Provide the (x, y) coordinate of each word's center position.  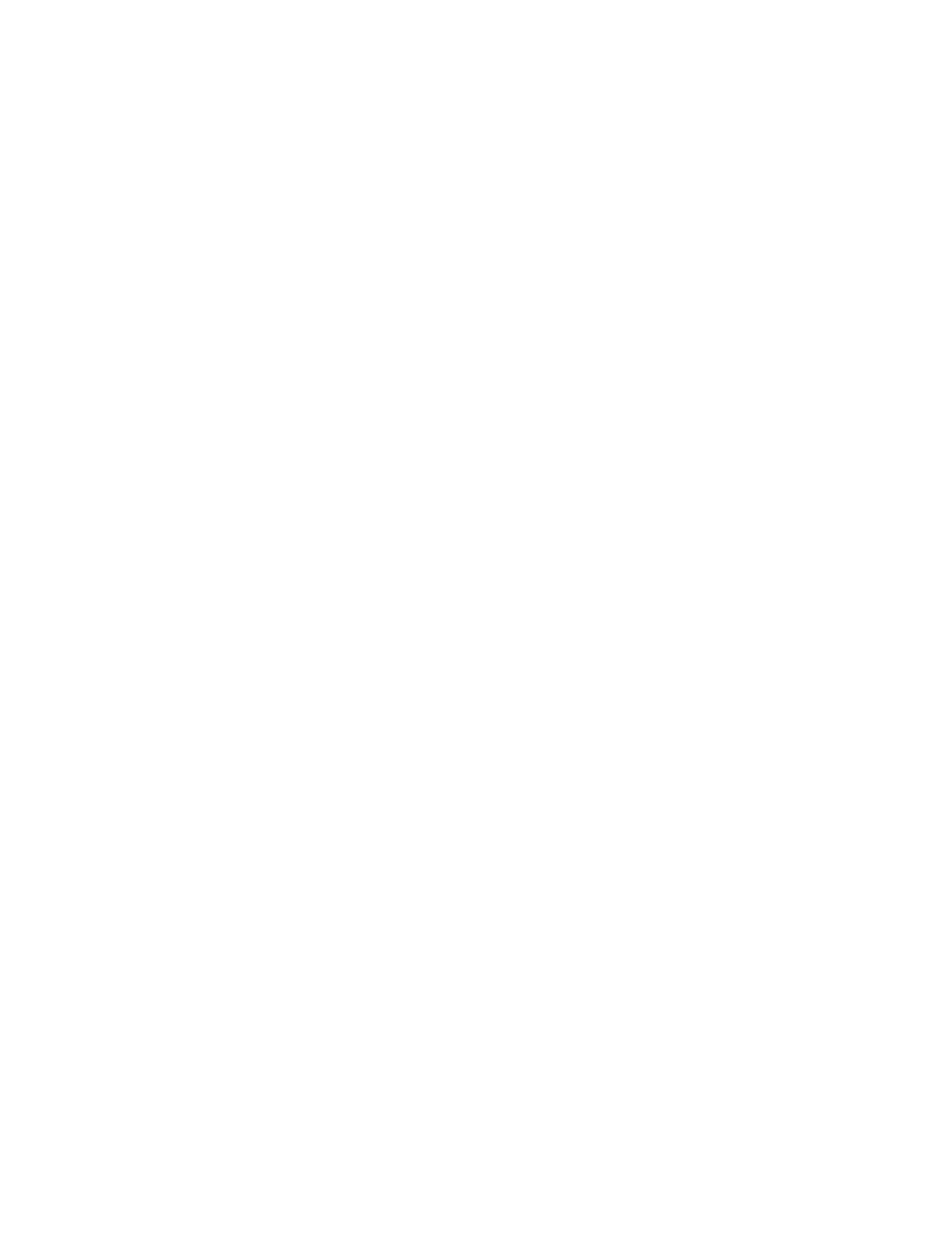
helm (156, 406)
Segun (367, 407)
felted (284, 1101)
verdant (416, 808)
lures (158, 741)
